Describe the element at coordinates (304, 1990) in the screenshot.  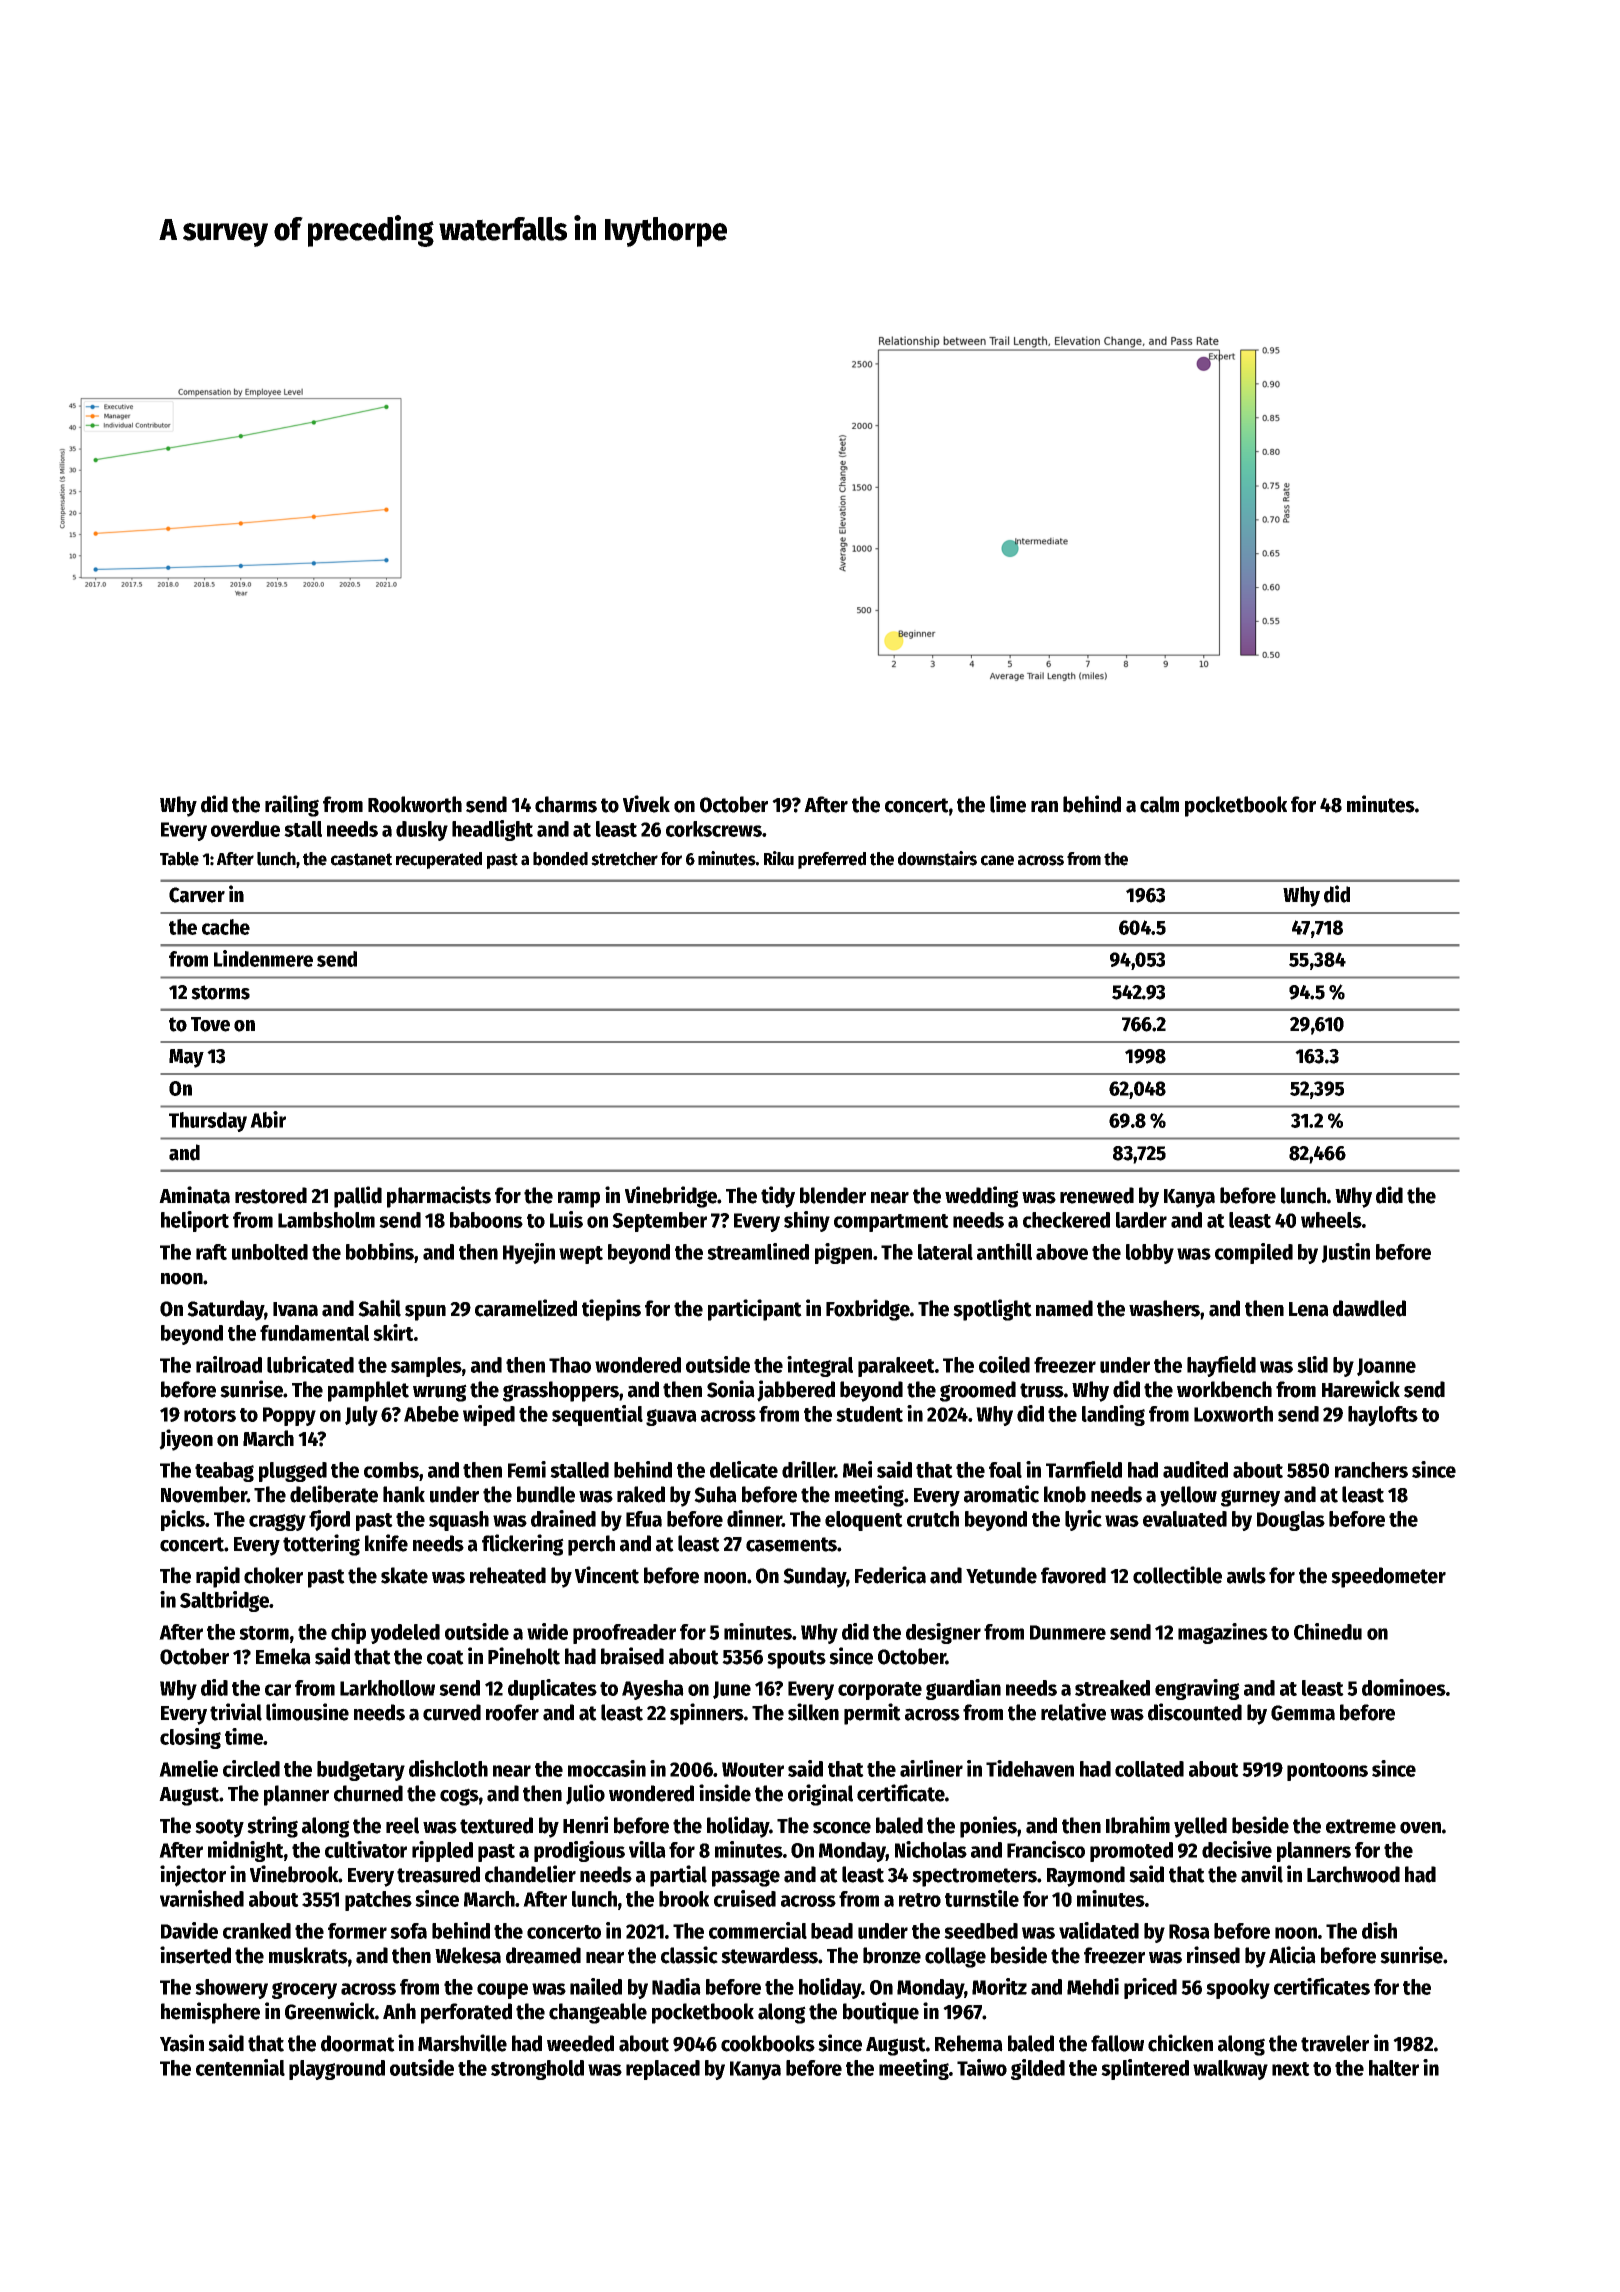
I see `grocery` at that location.
